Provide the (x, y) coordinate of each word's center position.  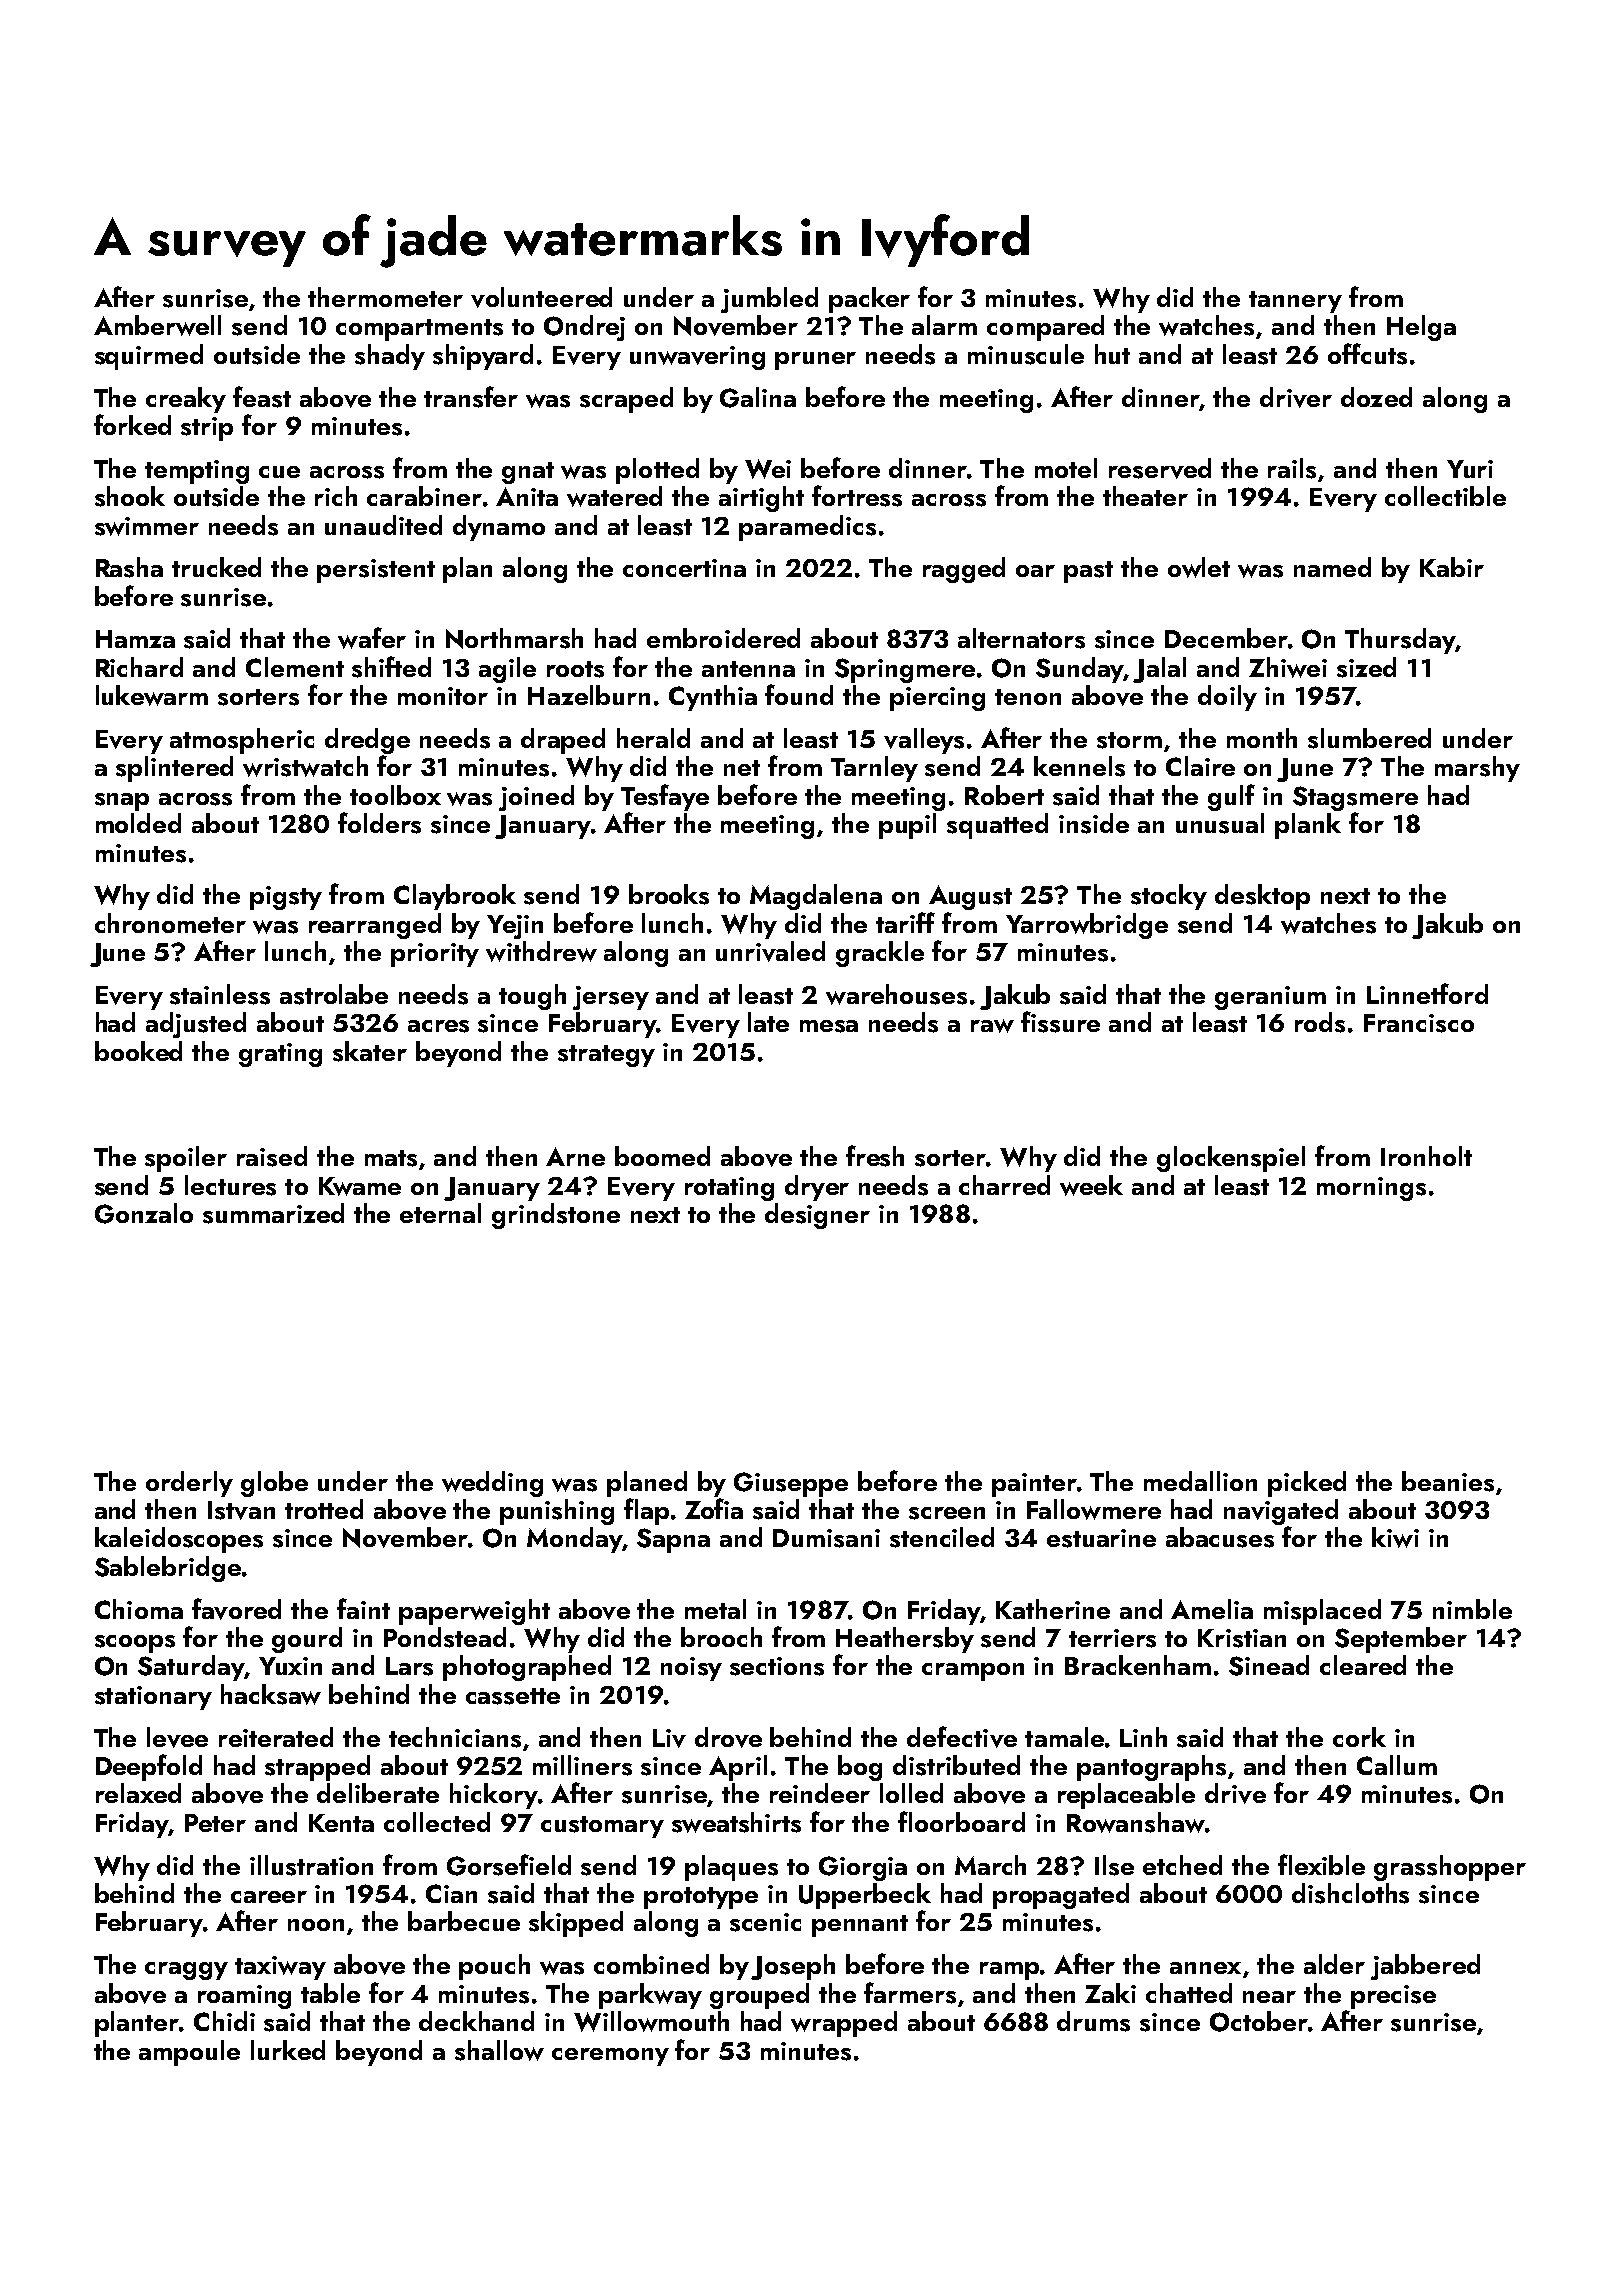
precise (1393, 1997)
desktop (1262, 897)
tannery (1295, 302)
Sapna (673, 1540)
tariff (905, 922)
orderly (189, 1484)
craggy (186, 1971)
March (990, 1865)
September (1401, 1640)
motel (1066, 468)
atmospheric (242, 741)
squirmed (149, 357)
